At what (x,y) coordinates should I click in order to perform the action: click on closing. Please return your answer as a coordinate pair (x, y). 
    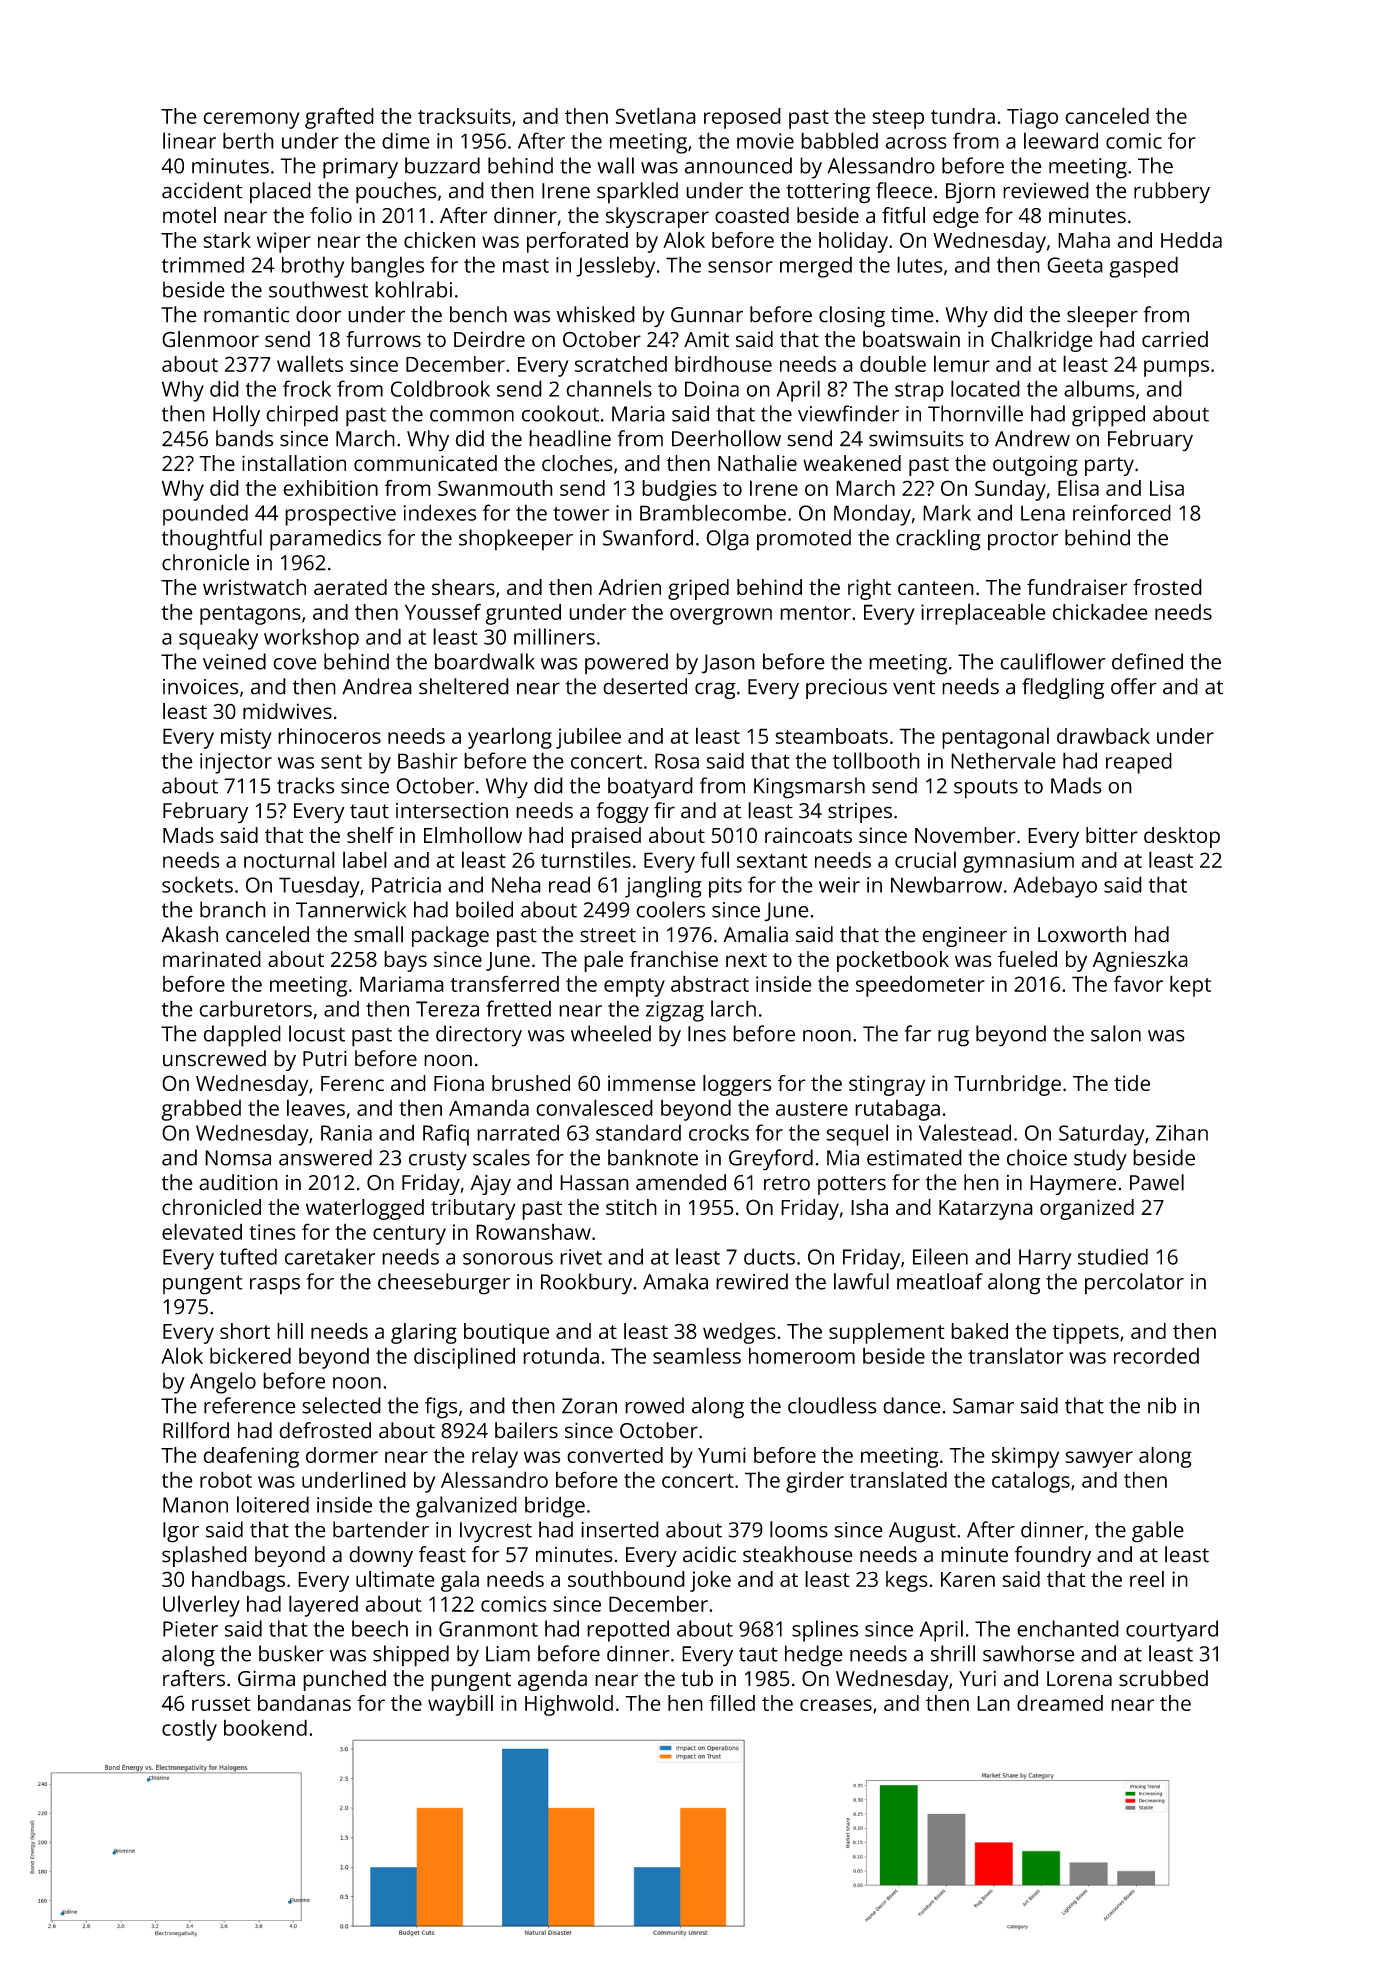
    Looking at the image, I should click on (852, 317).
